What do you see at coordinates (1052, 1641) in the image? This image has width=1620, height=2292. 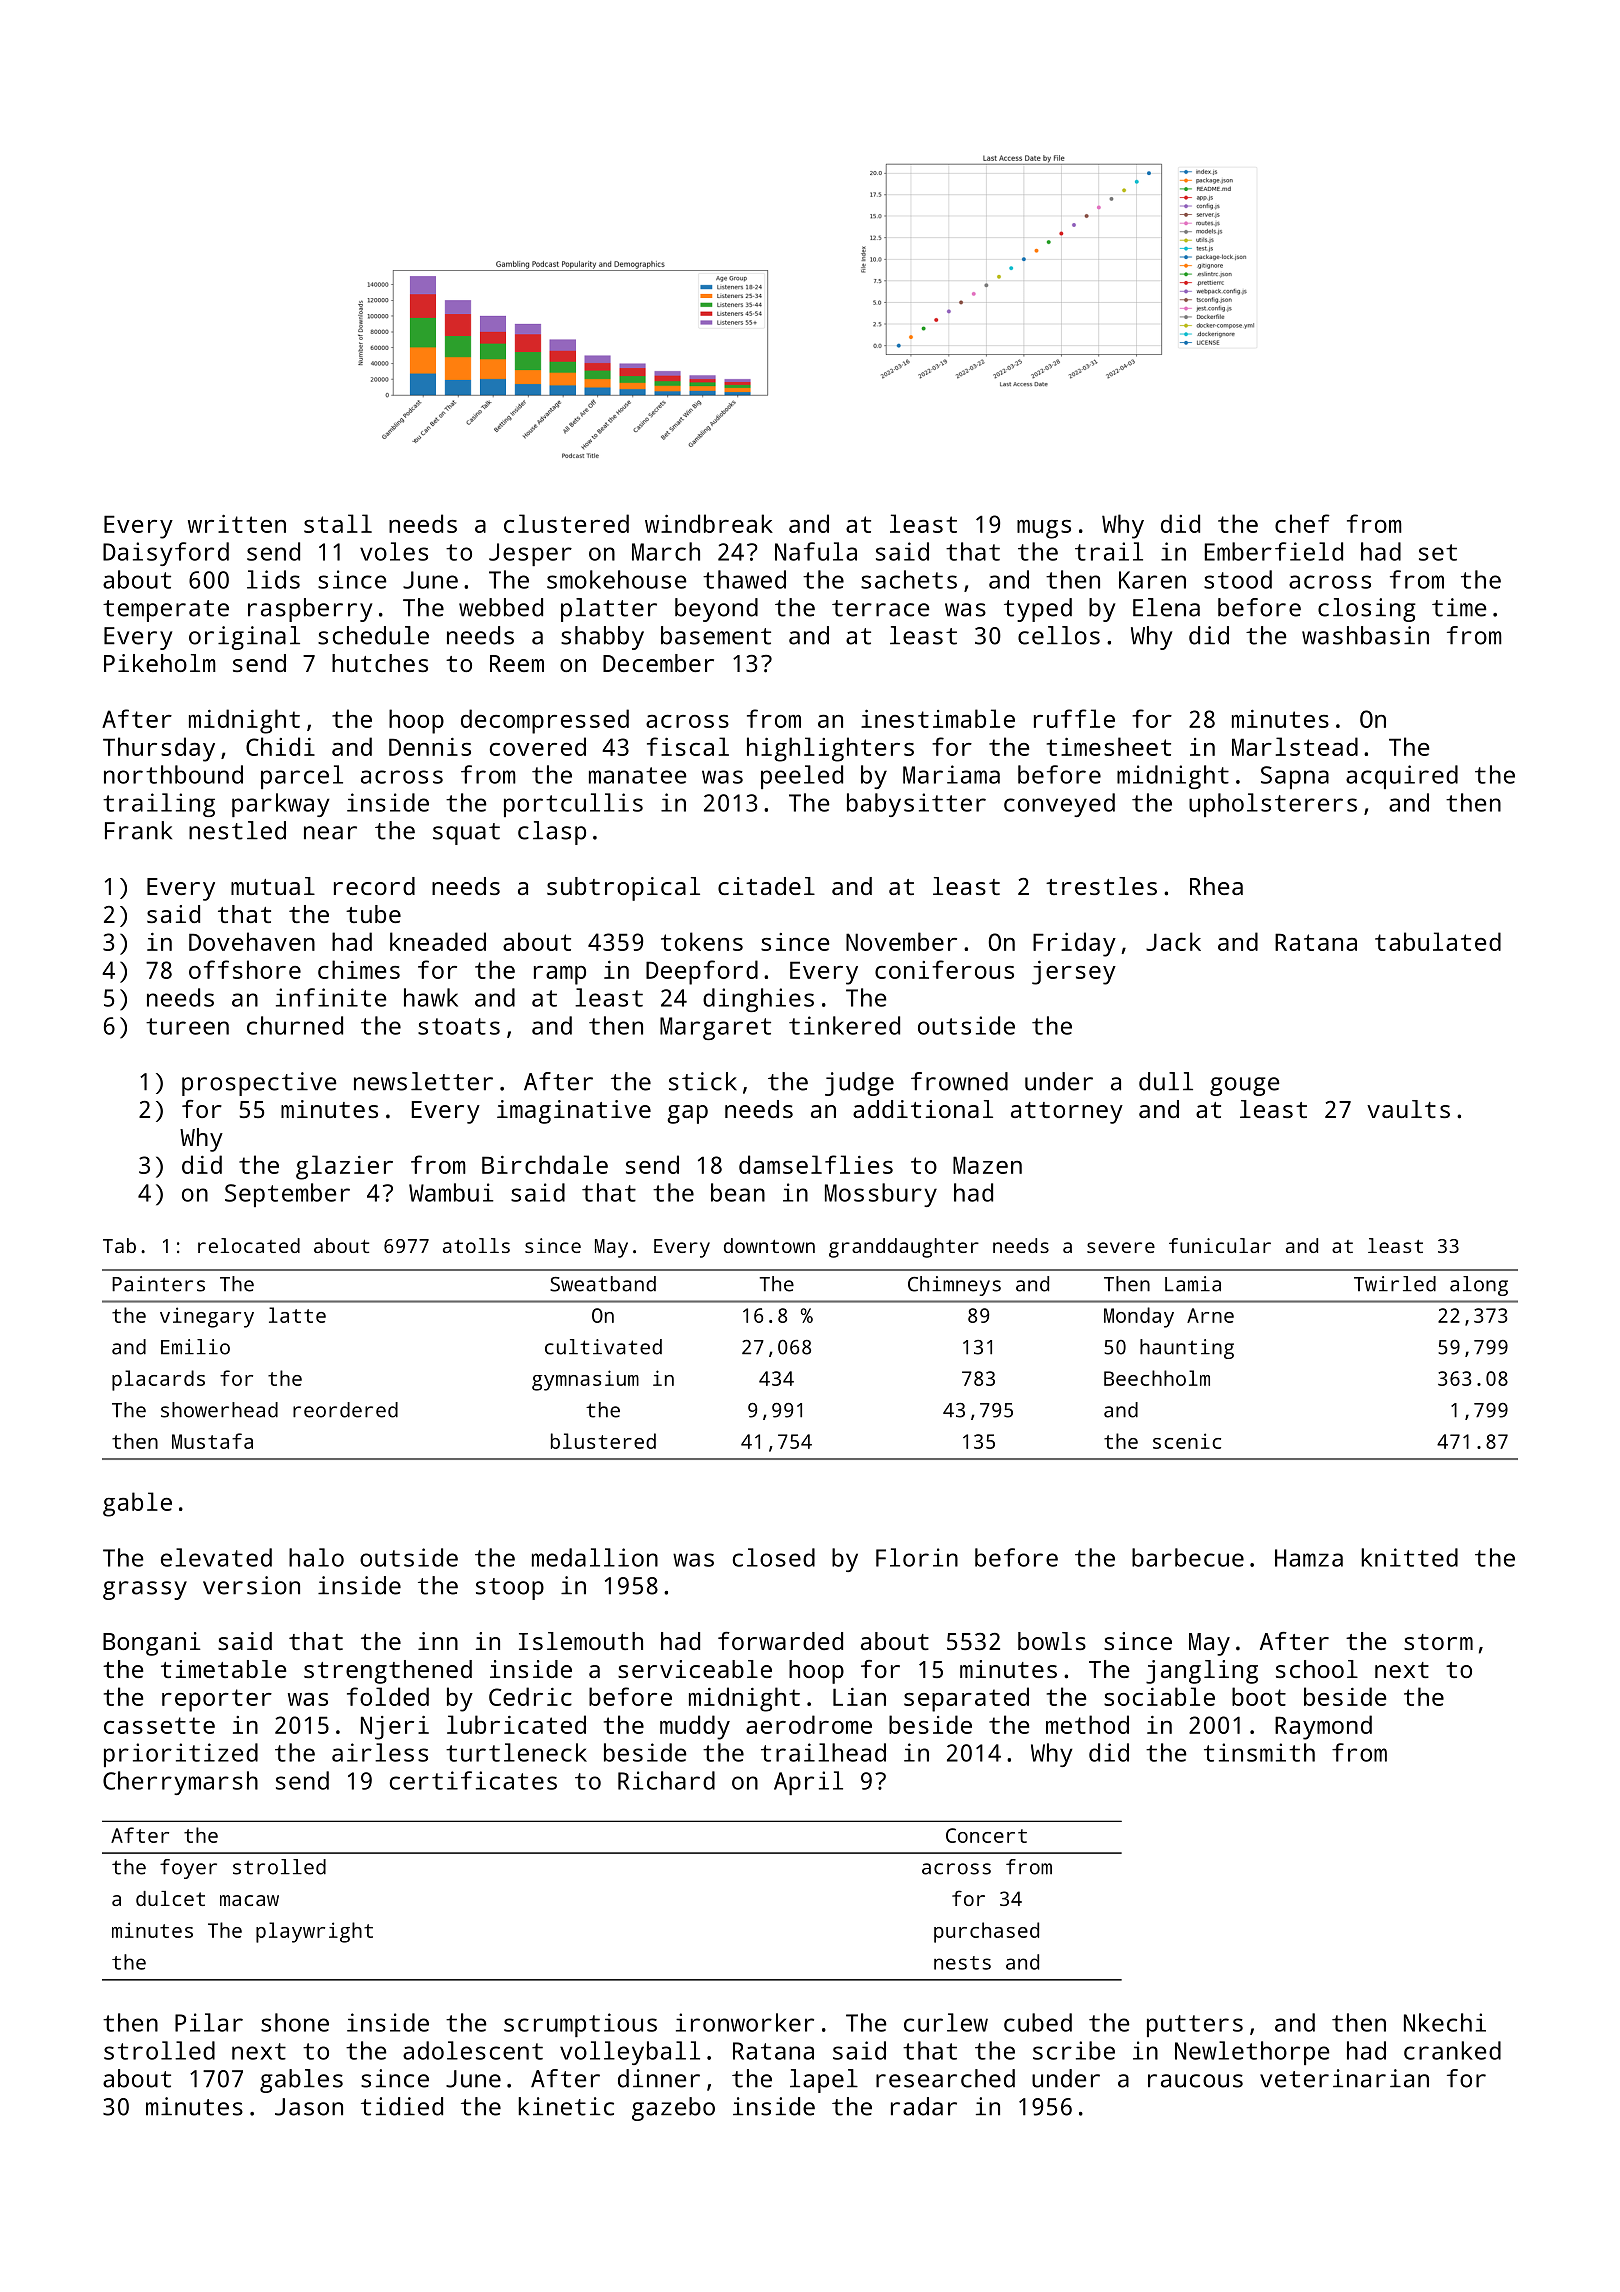 I see `bowls` at bounding box center [1052, 1641].
